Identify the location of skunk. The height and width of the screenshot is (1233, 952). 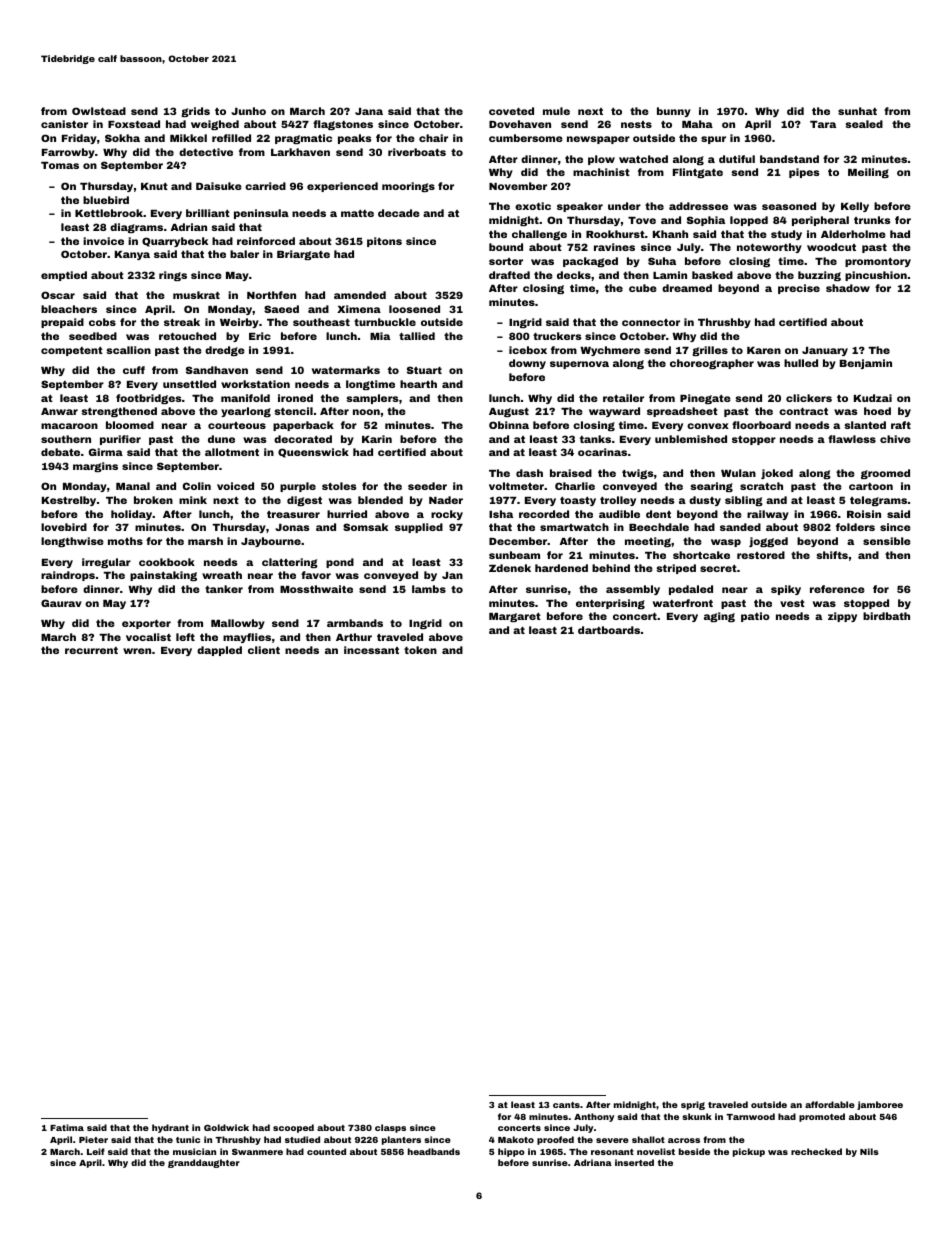
(697, 1116).
